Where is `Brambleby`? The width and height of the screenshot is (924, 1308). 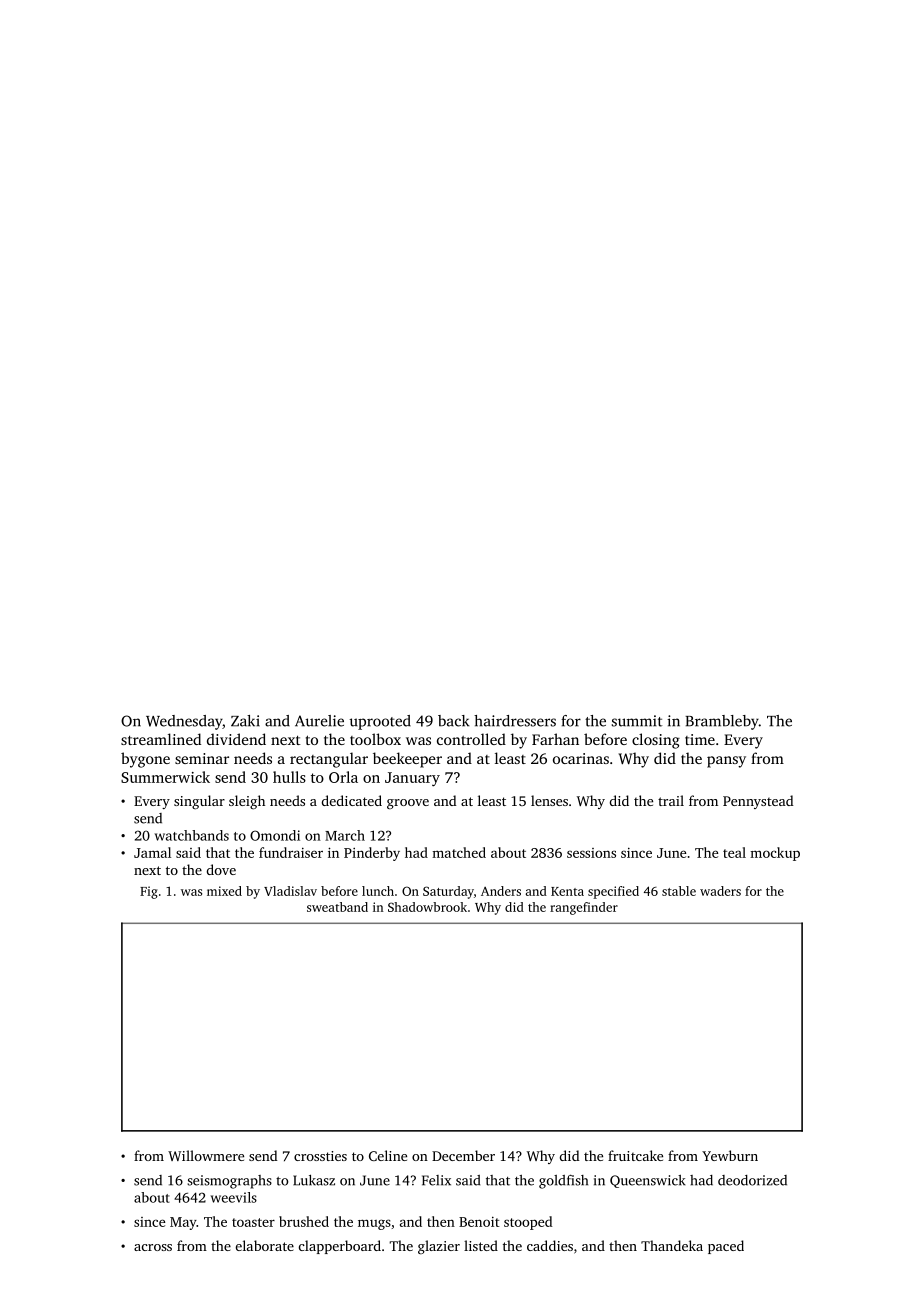
Brambleby is located at coordinates (722, 722).
